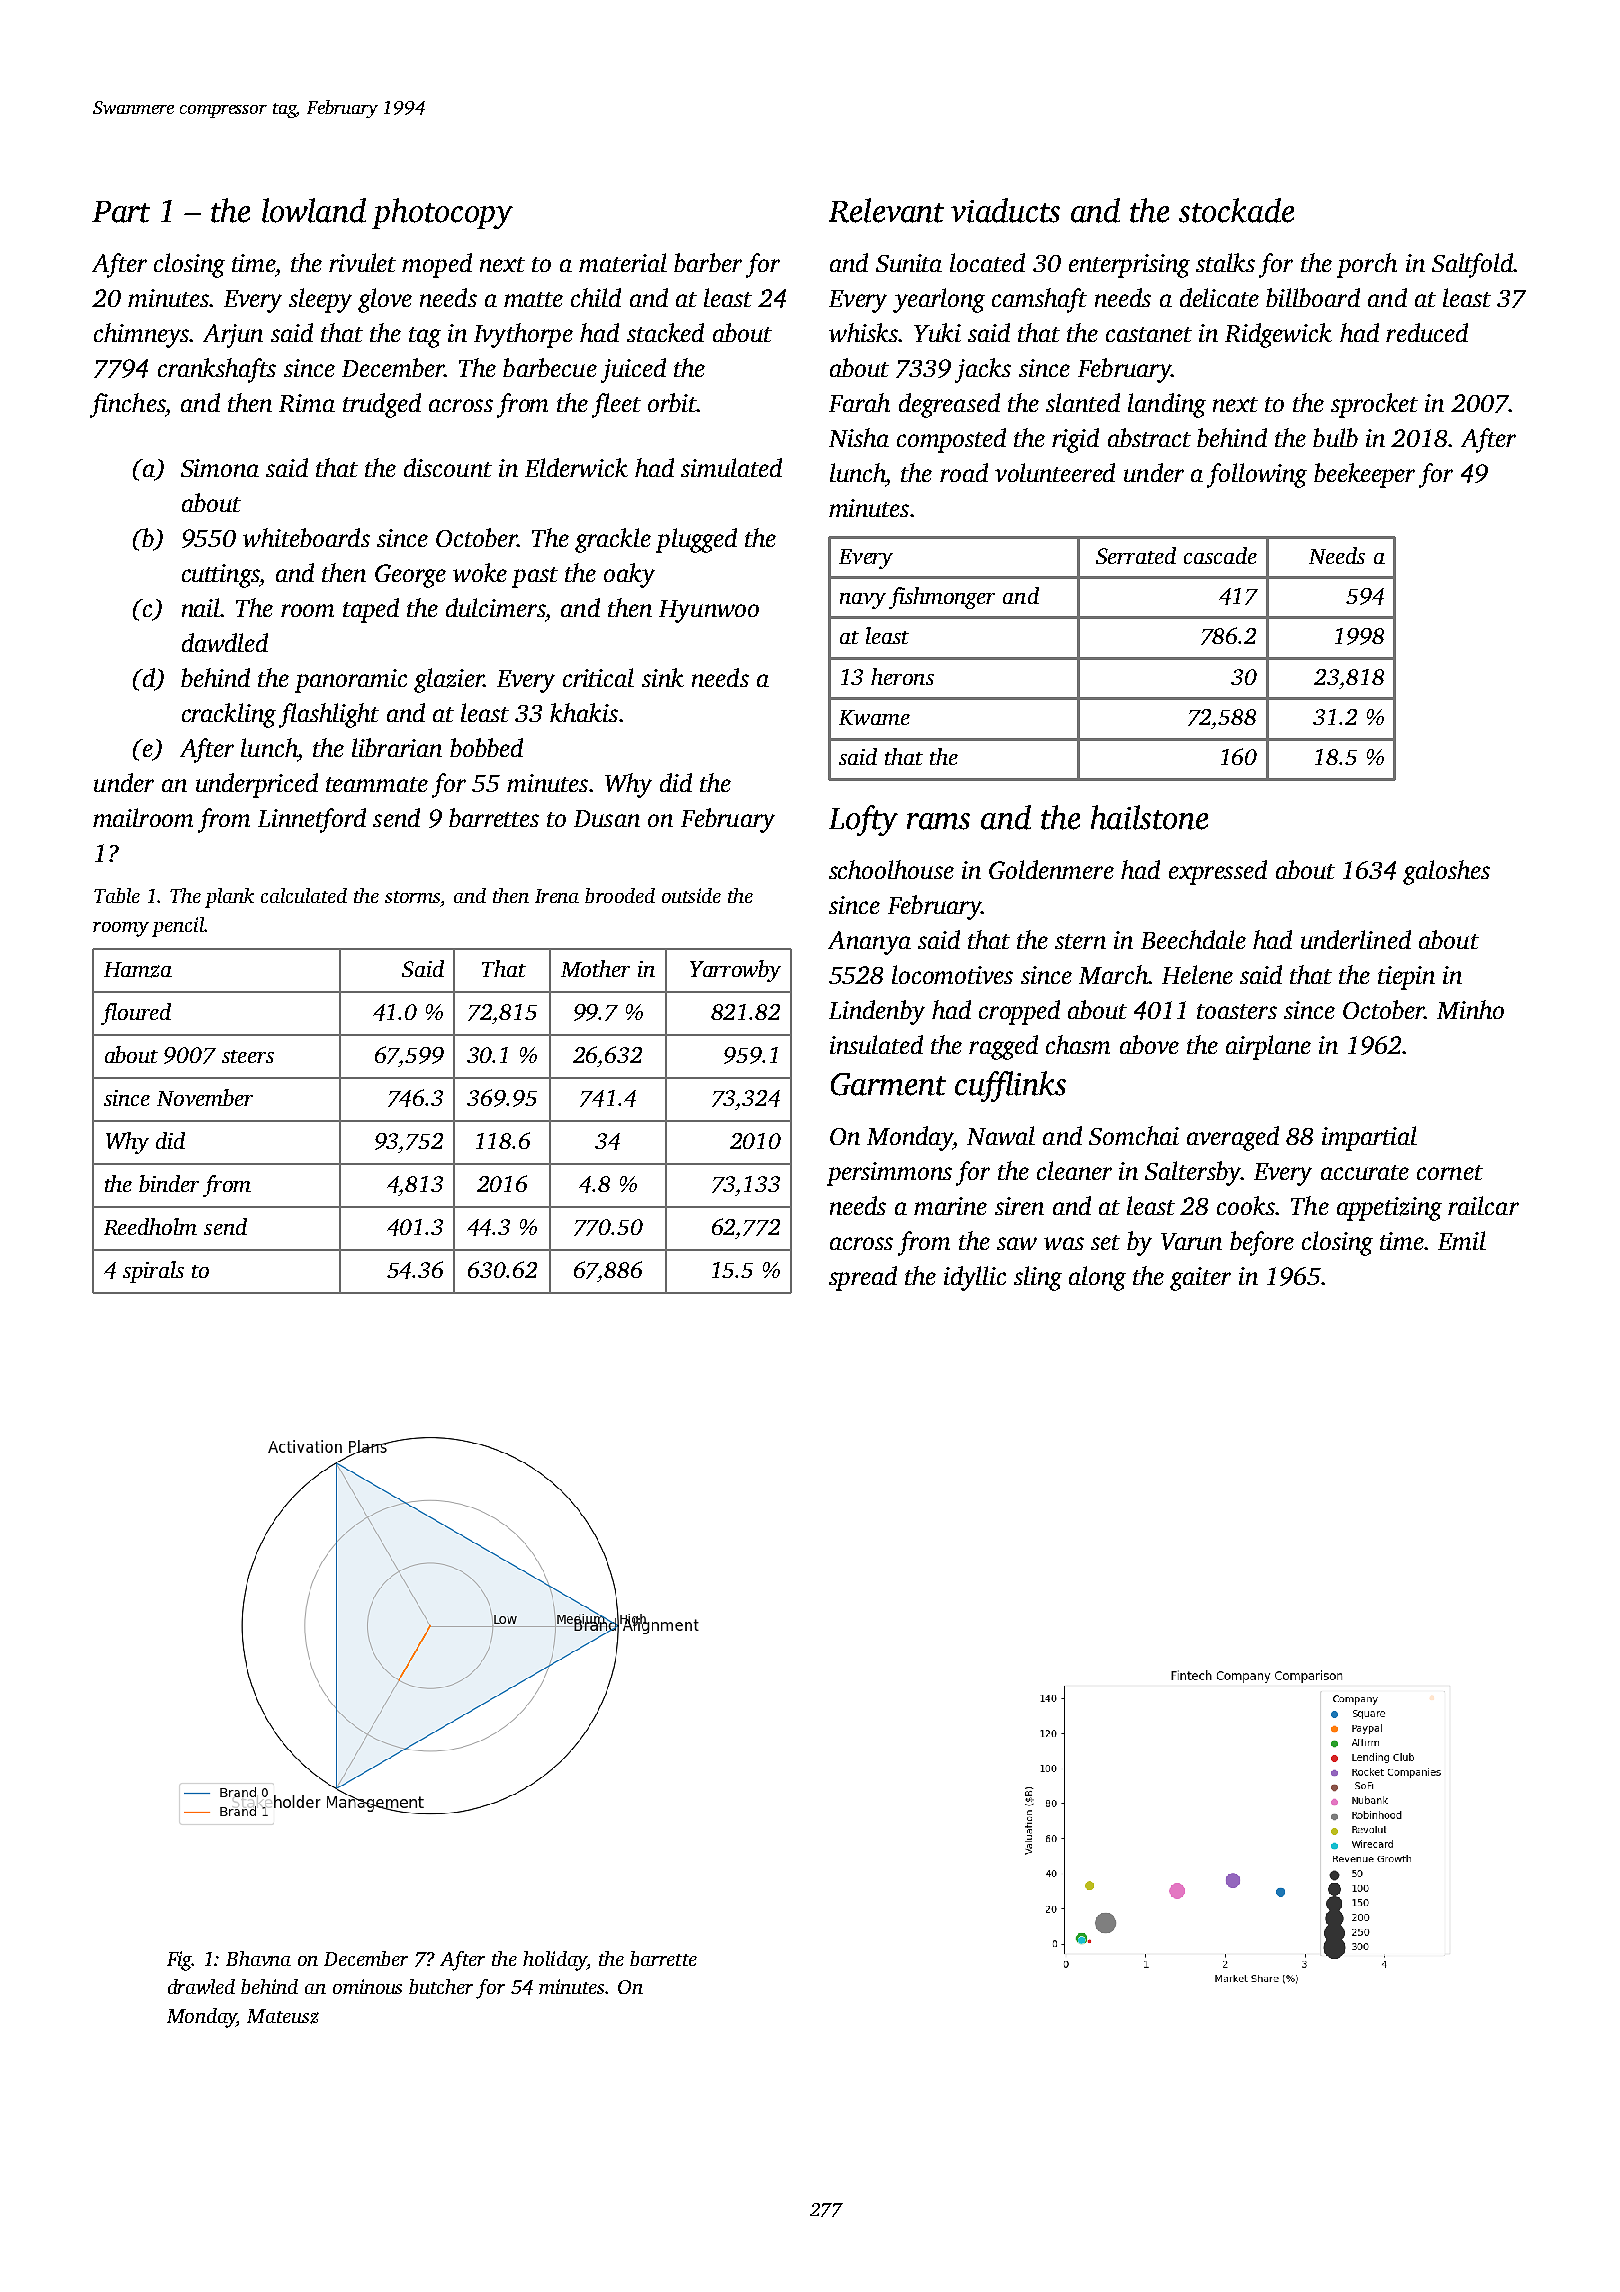 This page has width=1620, height=2292. Describe the element at coordinates (1236, 210) in the page. I see `stockade` at that location.
